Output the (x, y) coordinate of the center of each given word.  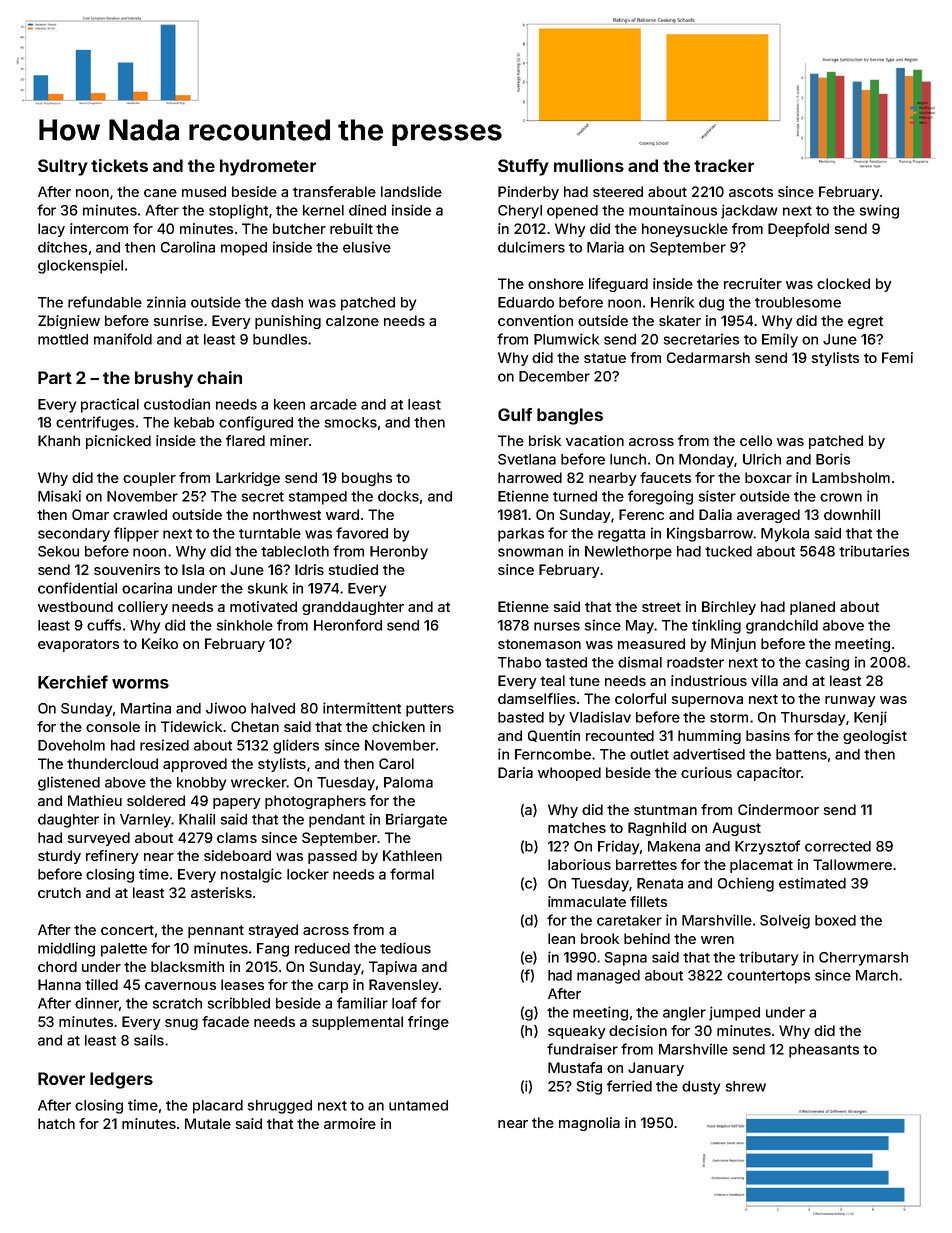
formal (412, 874)
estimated (812, 883)
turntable (270, 533)
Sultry (63, 167)
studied (353, 569)
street (661, 607)
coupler (149, 479)
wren (717, 940)
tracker (724, 165)
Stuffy (523, 167)
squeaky (576, 1032)
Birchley (729, 608)
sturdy (59, 857)
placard (218, 1107)
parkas (521, 535)
